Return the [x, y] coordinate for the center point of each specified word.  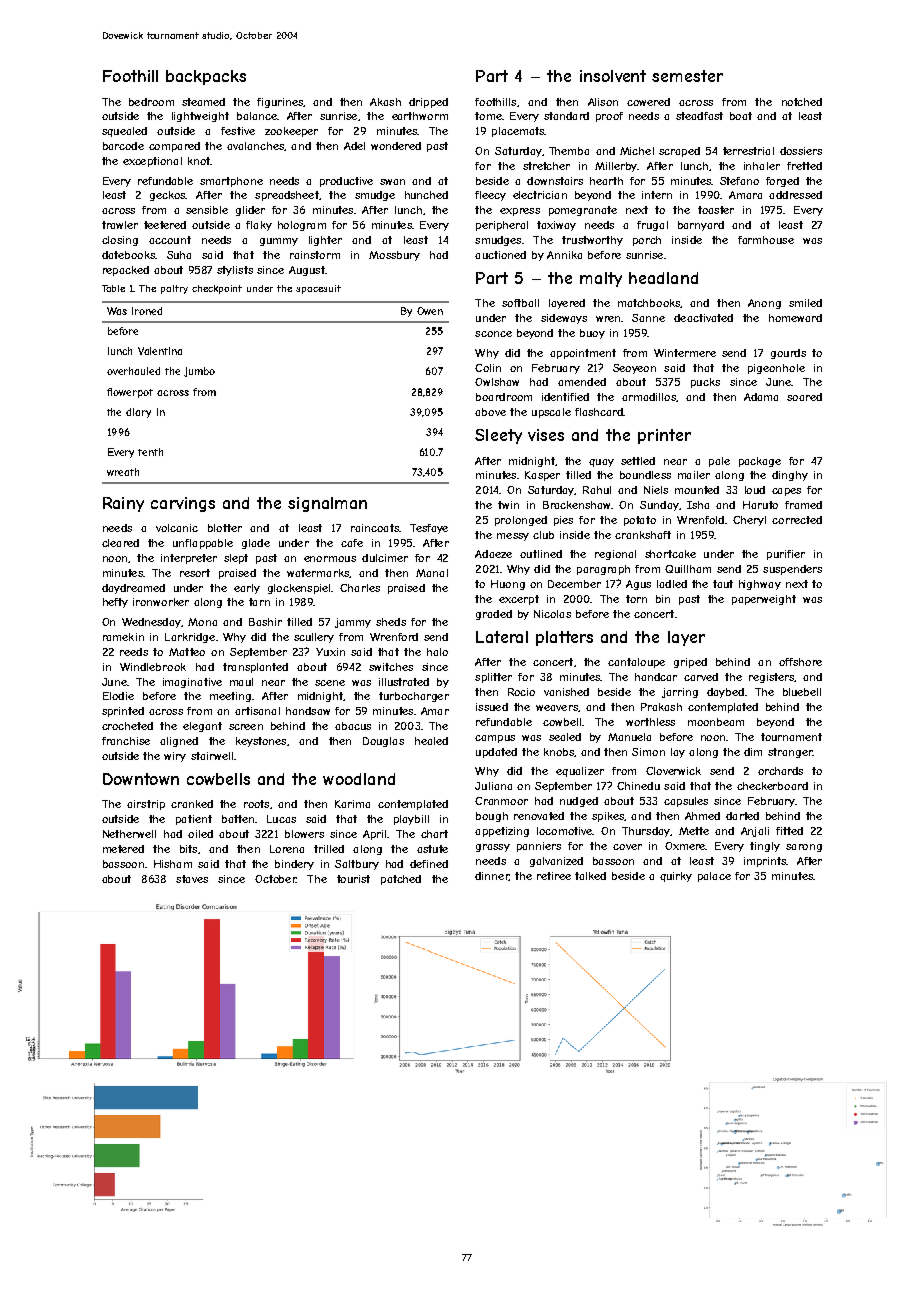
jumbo [199, 372]
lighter [325, 241]
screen [246, 727]
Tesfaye [429, 529]
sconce [493, 334]
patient [194, 820]
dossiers [801, 151]
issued [492, 707]
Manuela [629, 737]
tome [488, 116]
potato [640, 521]
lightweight [200, 117]
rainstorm [315, 255]
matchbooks [649, 303]
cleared [120, 543]
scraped [679, 152]
